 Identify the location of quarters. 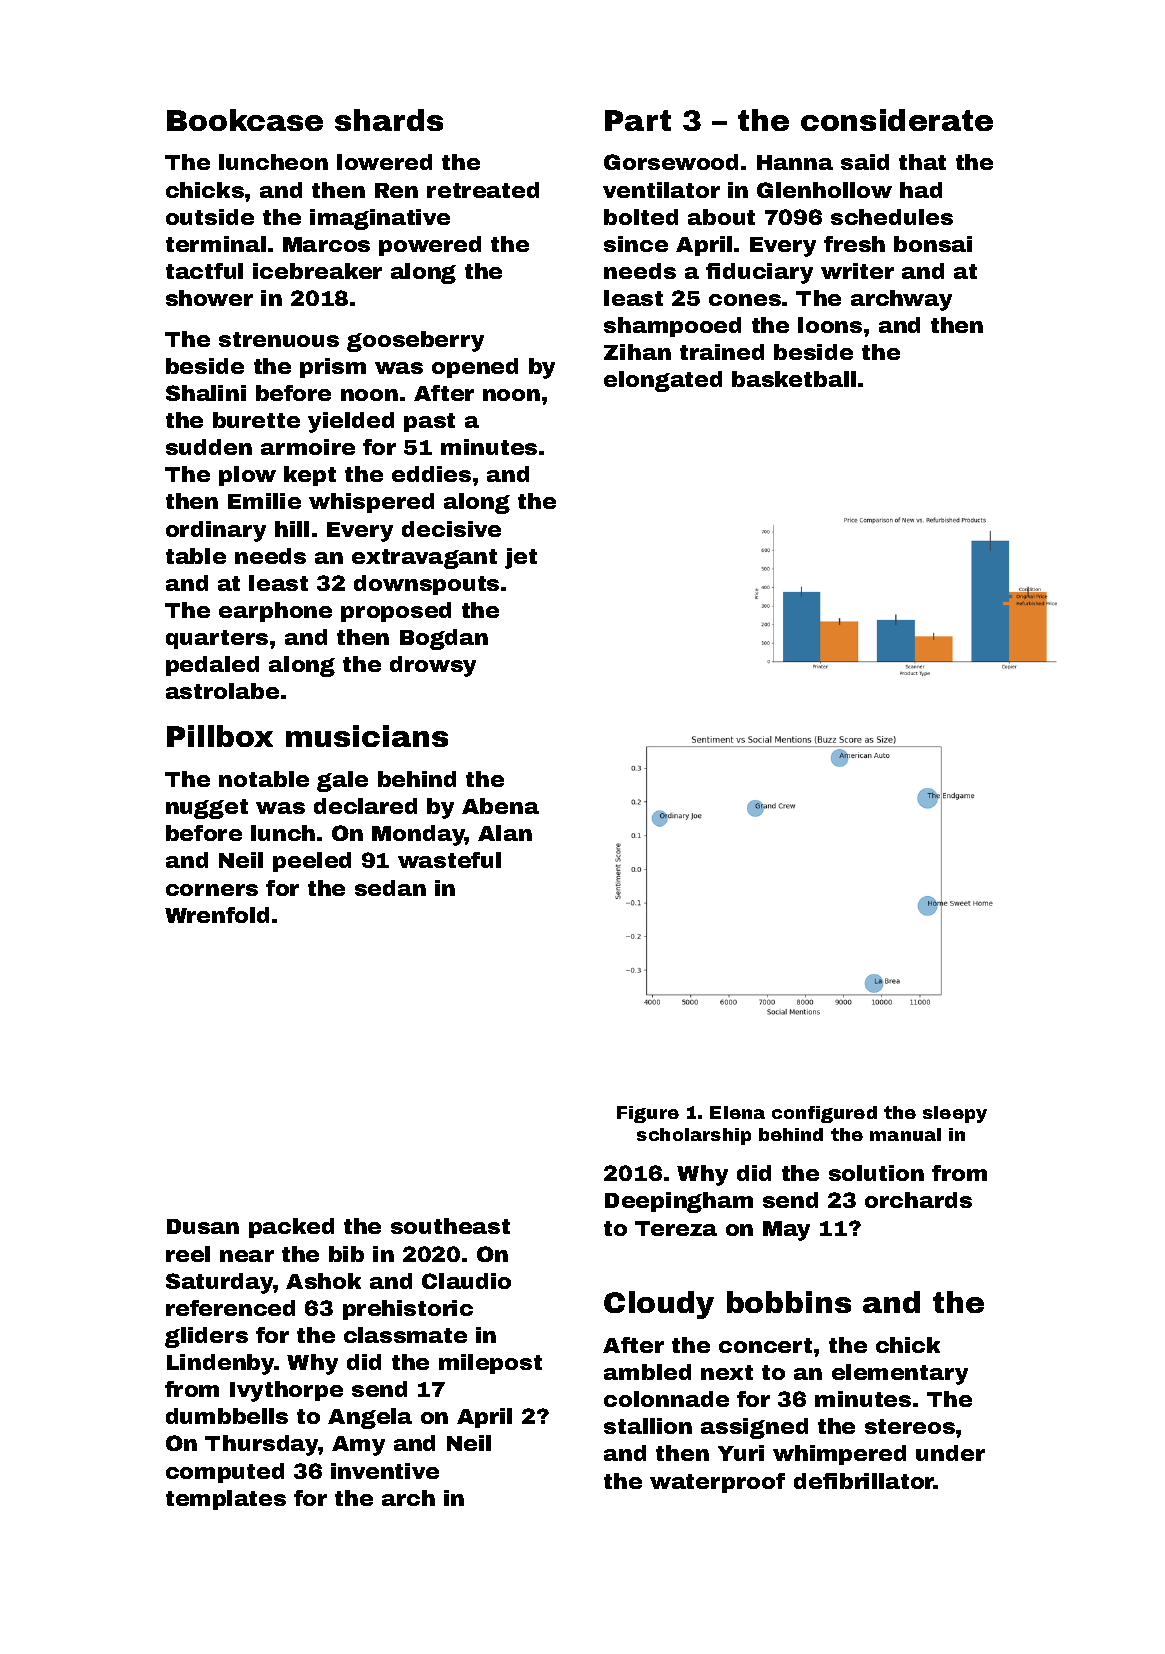
(217, 639).
